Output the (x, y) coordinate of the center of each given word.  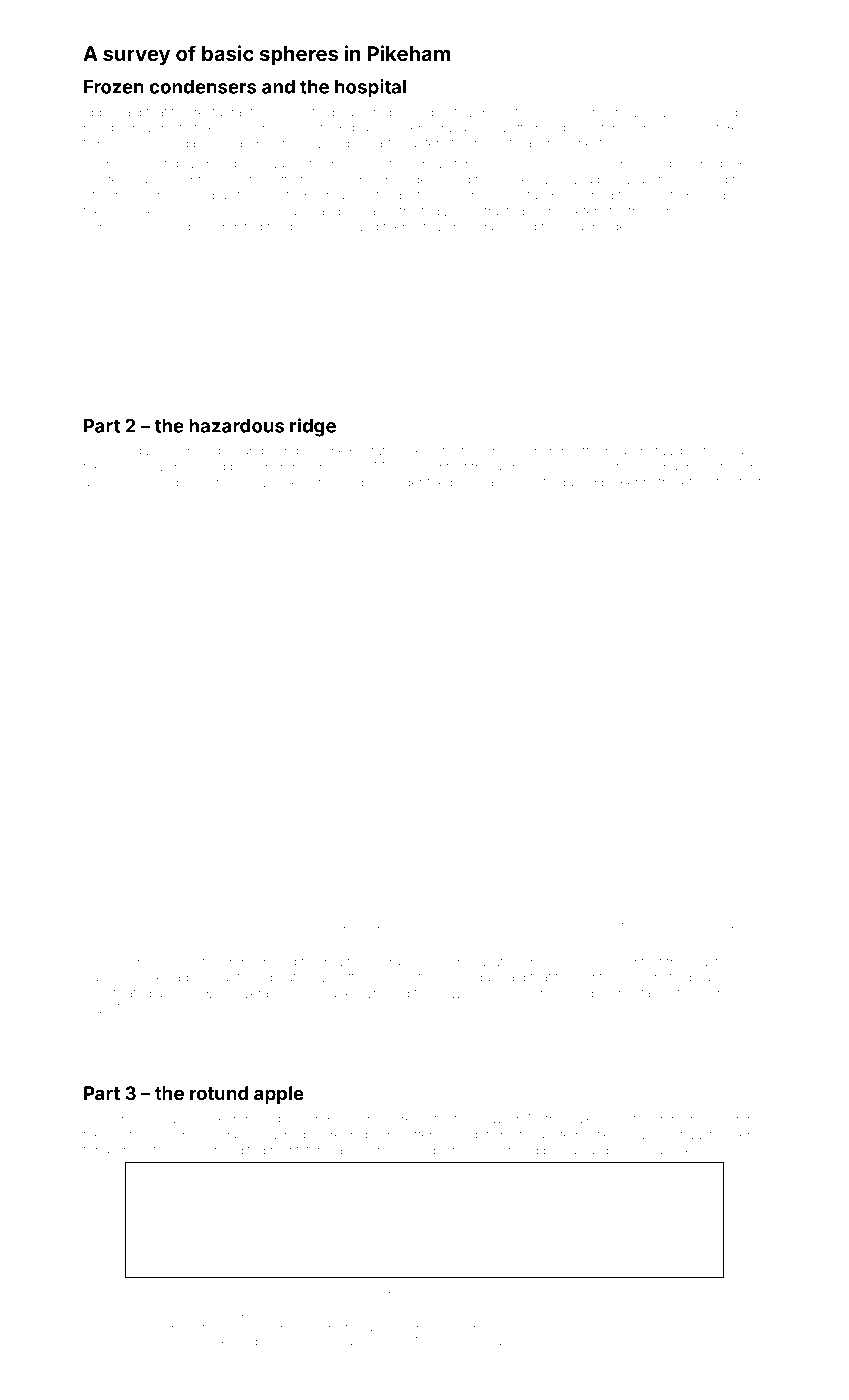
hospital (370, 88)
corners (293, 1342)
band (184, 925)
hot (674, 1135)
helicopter (426, 1151)
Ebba (98, 112)
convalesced (313, 925)
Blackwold (707, 924)
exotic (689, 112)
